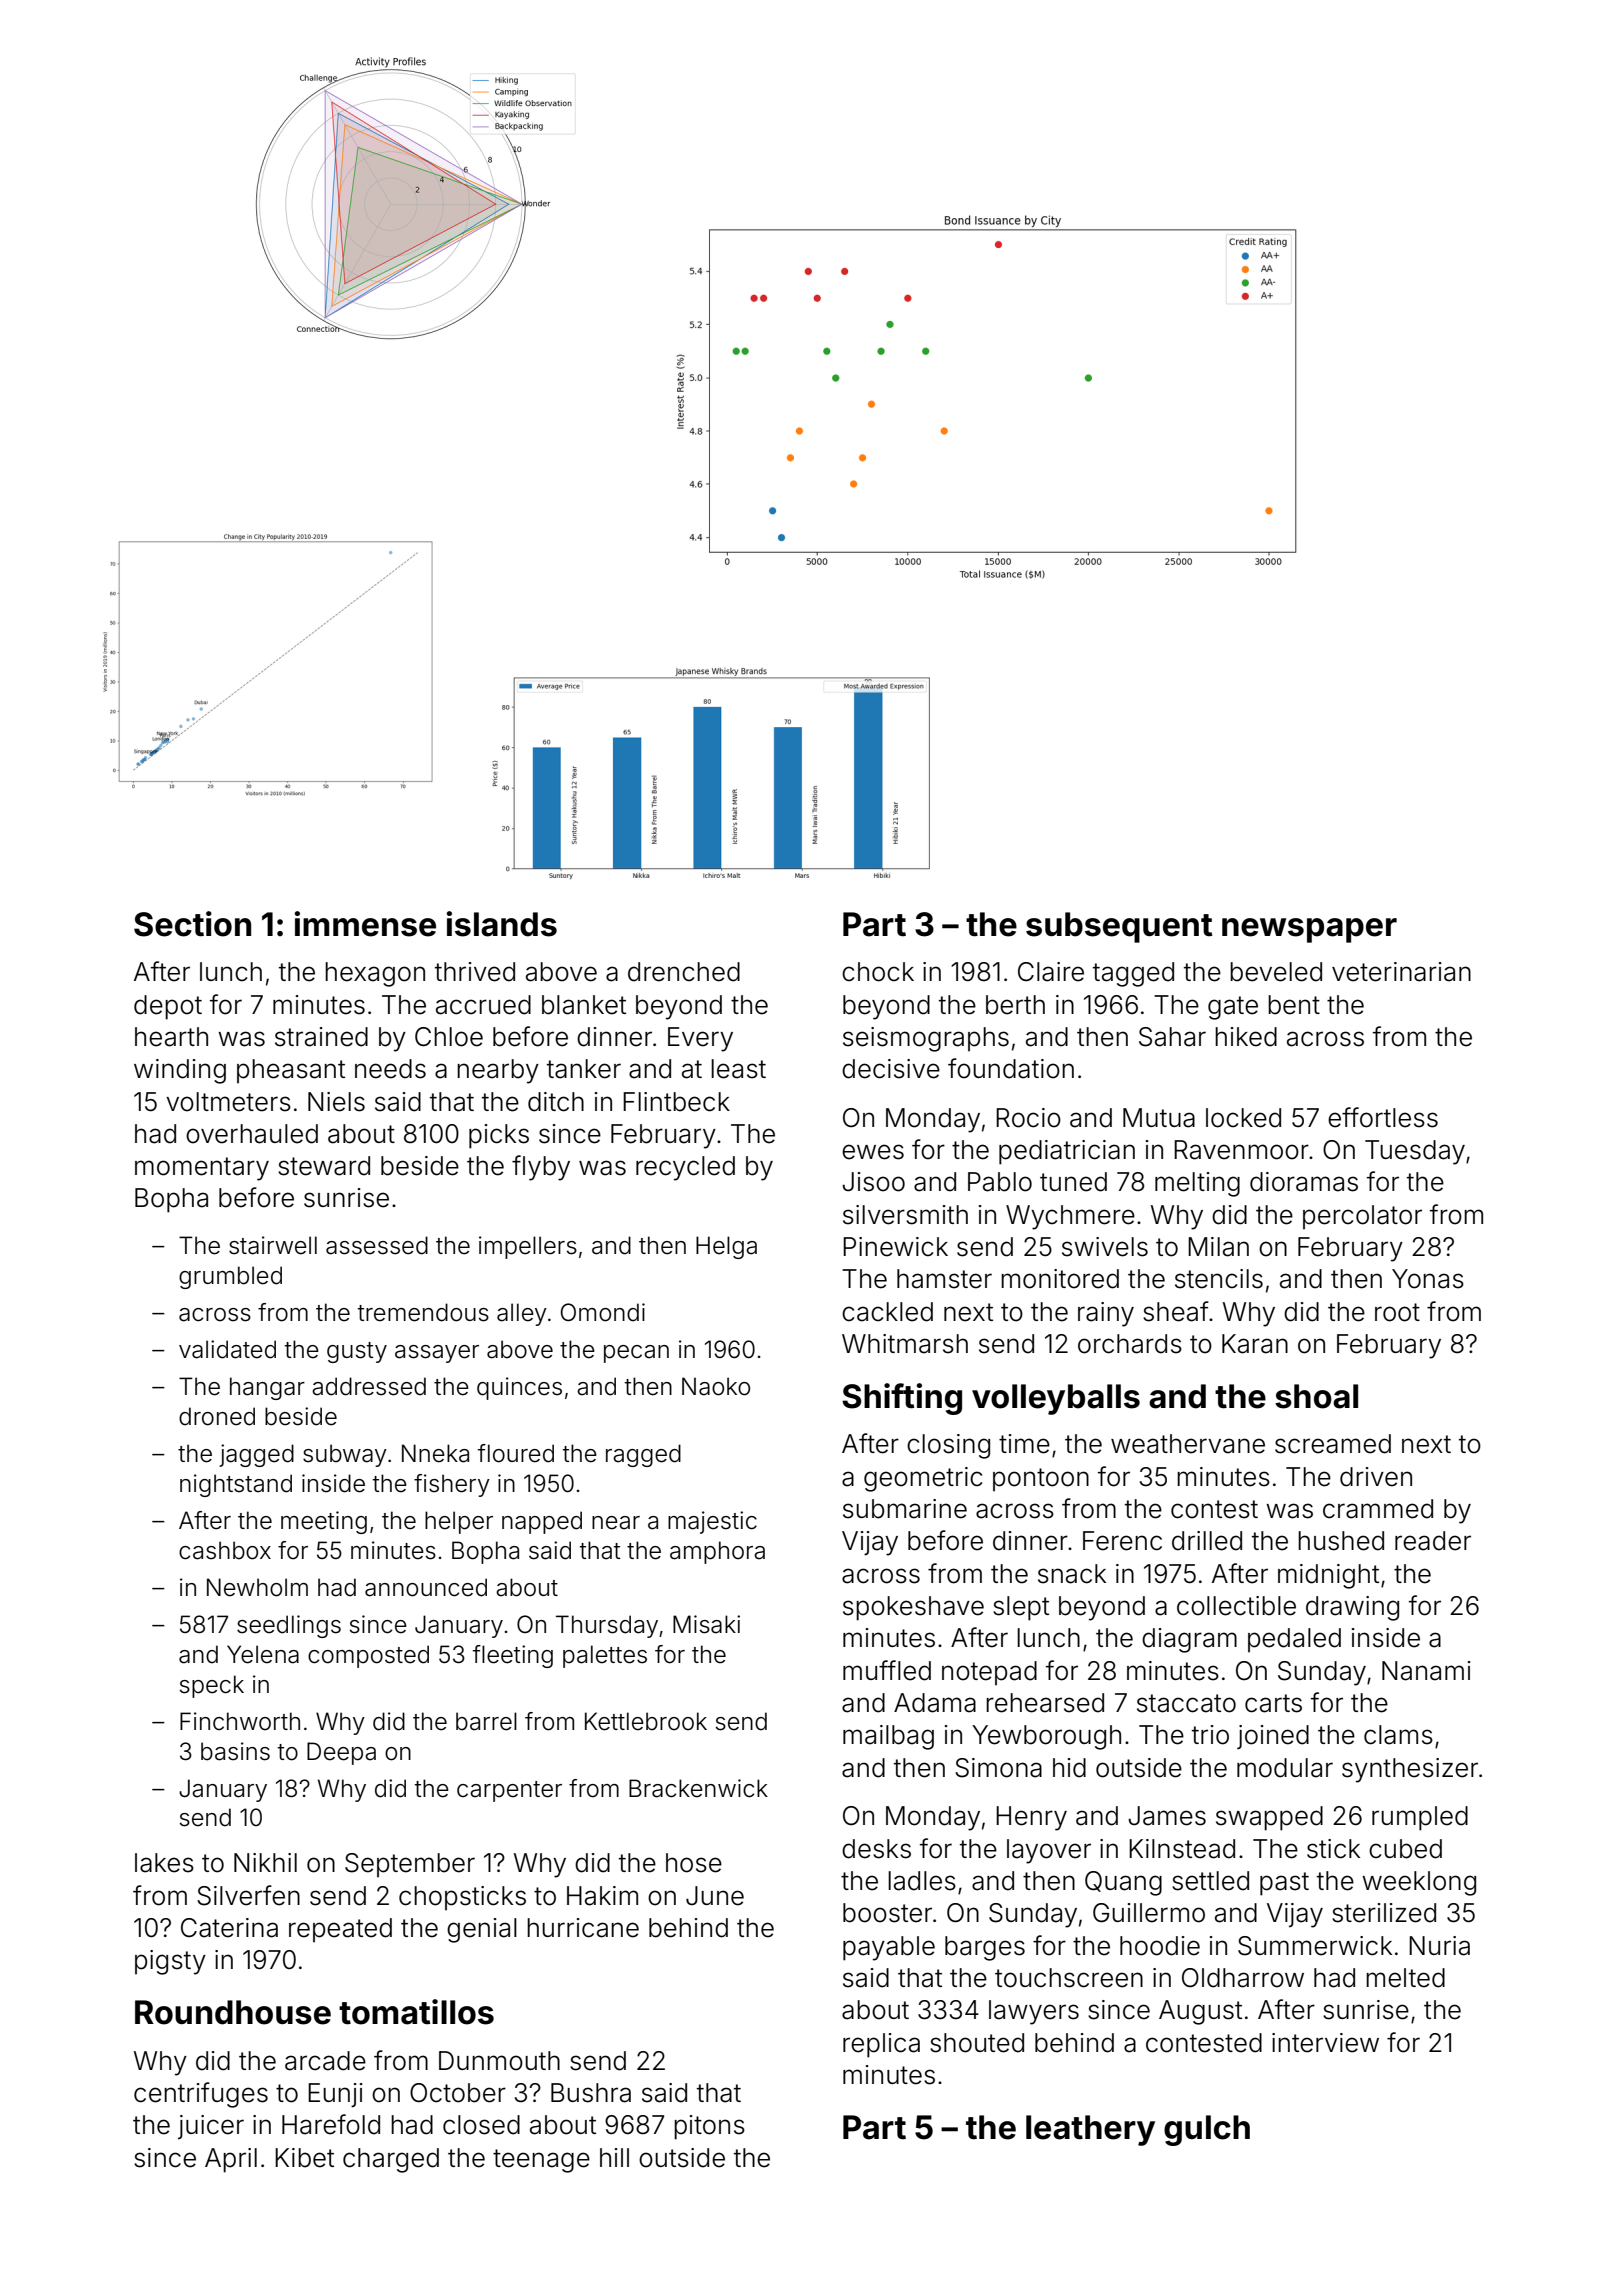 Image resolution: width=1620 pixels, height=2292 pixels. I want to click on islands, so click(501, 924).
